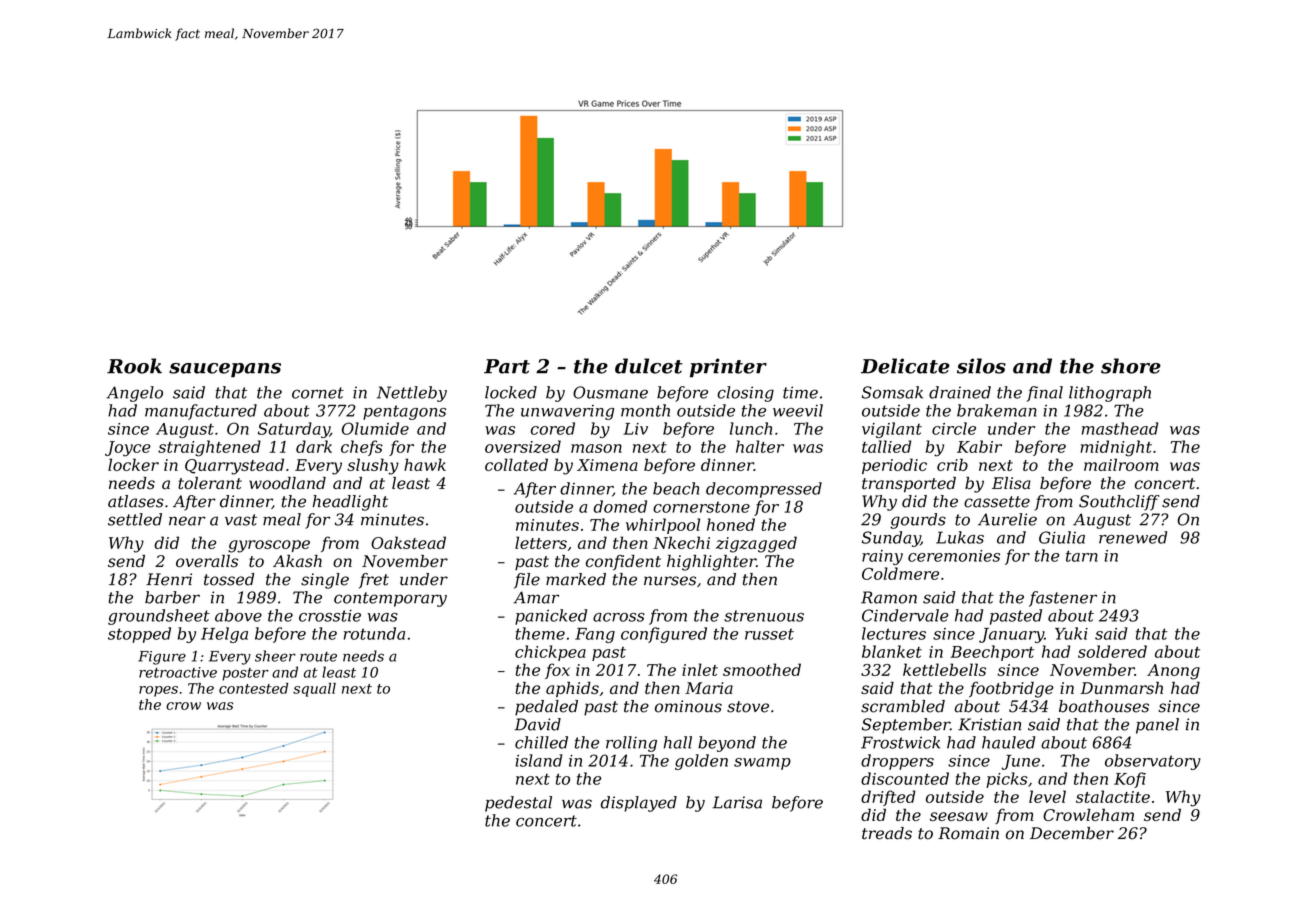 This page has height=924, width=1308. I want to click on treads, so click(887, 833).
